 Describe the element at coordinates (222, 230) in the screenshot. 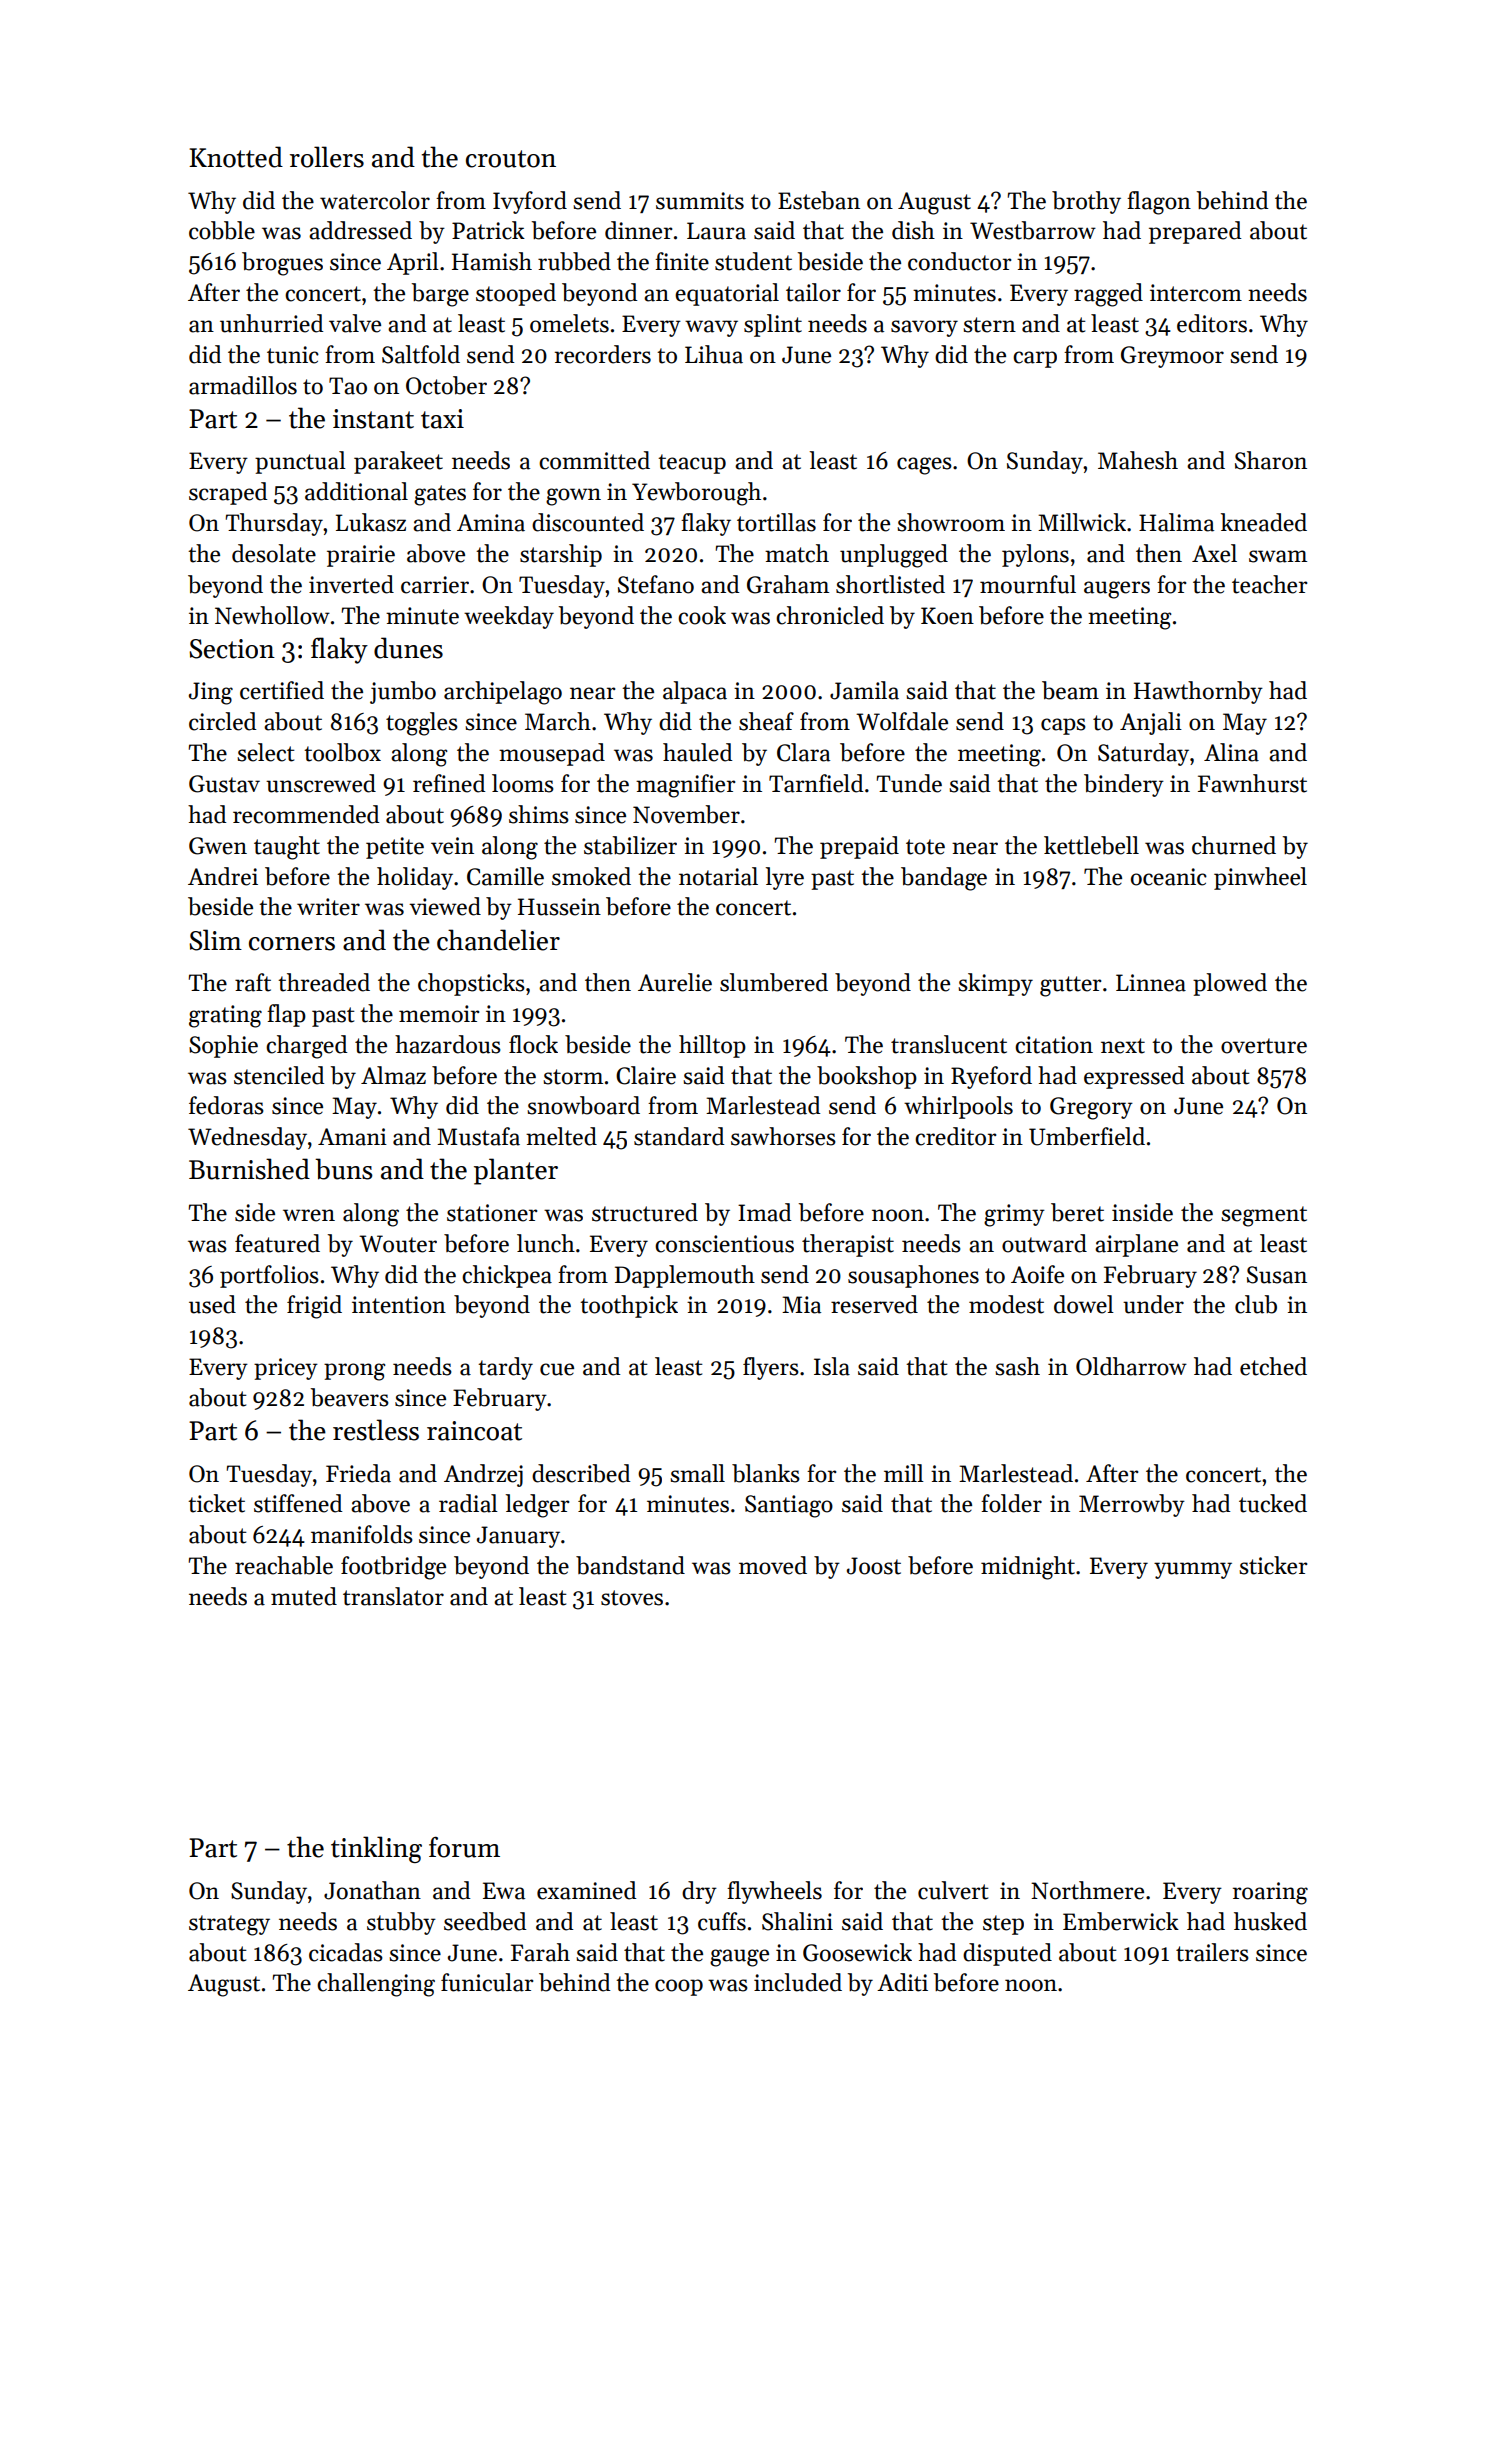

I see `cobble` at that location.
